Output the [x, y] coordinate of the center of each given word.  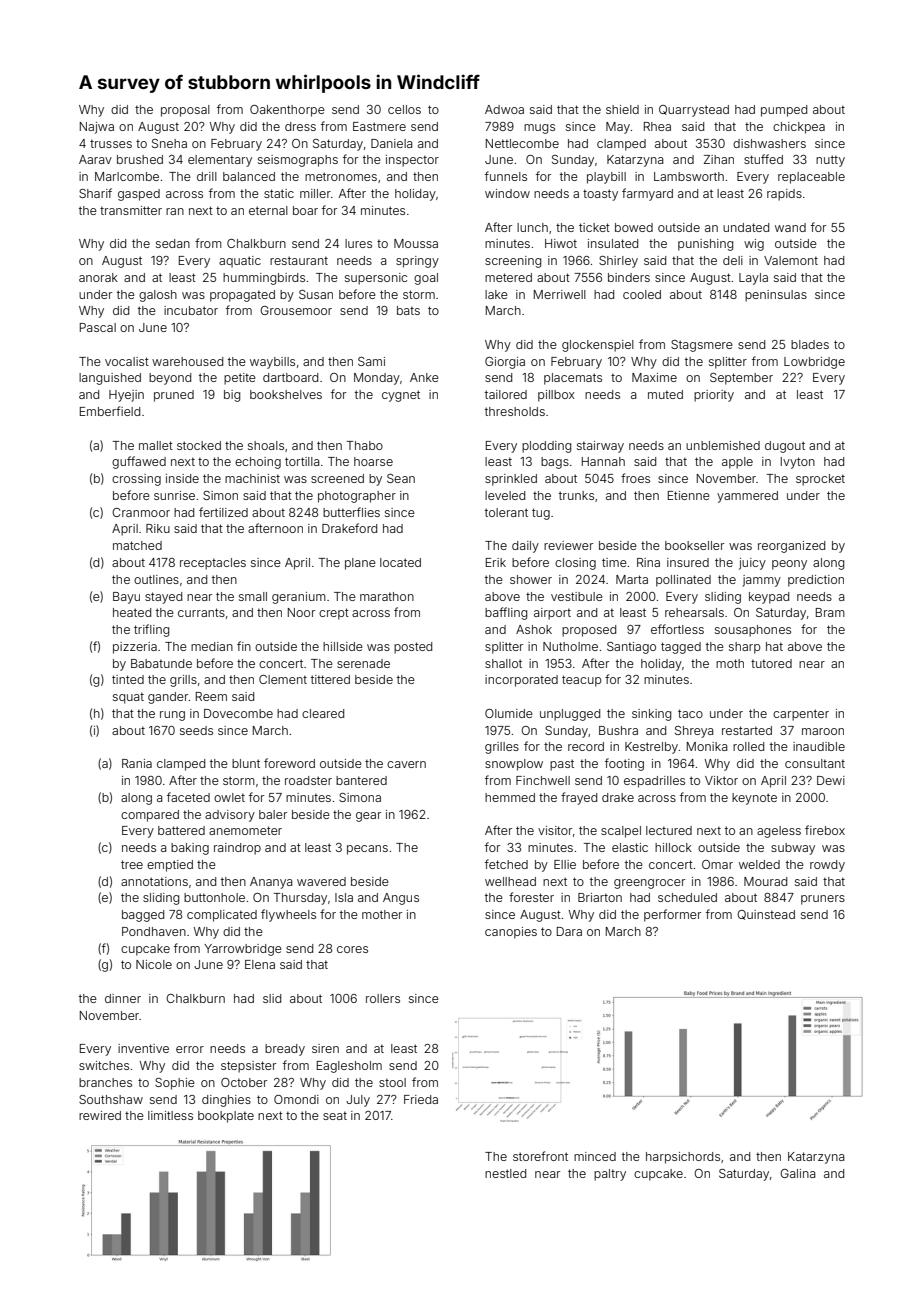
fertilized [223, 512]
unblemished [723, 445]
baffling [506, 613]
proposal [185, 111]
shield [622, 109]
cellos [404, 109]
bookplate [226, 1117]
